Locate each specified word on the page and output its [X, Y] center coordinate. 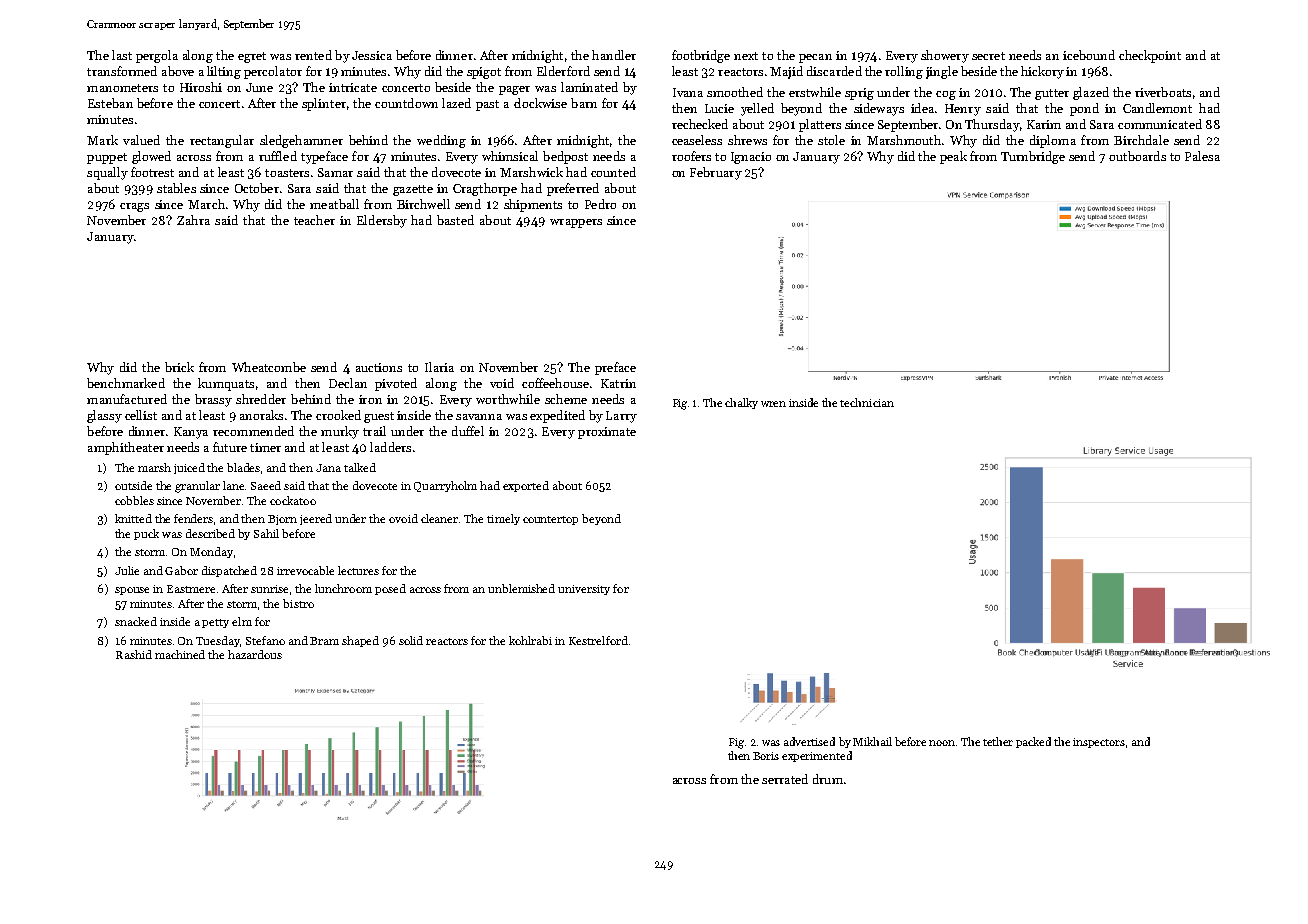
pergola [157, 56]
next [746, 56]
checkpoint [1150, 56]
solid [411, 640]
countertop [550, 520]
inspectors [1099, 743]
